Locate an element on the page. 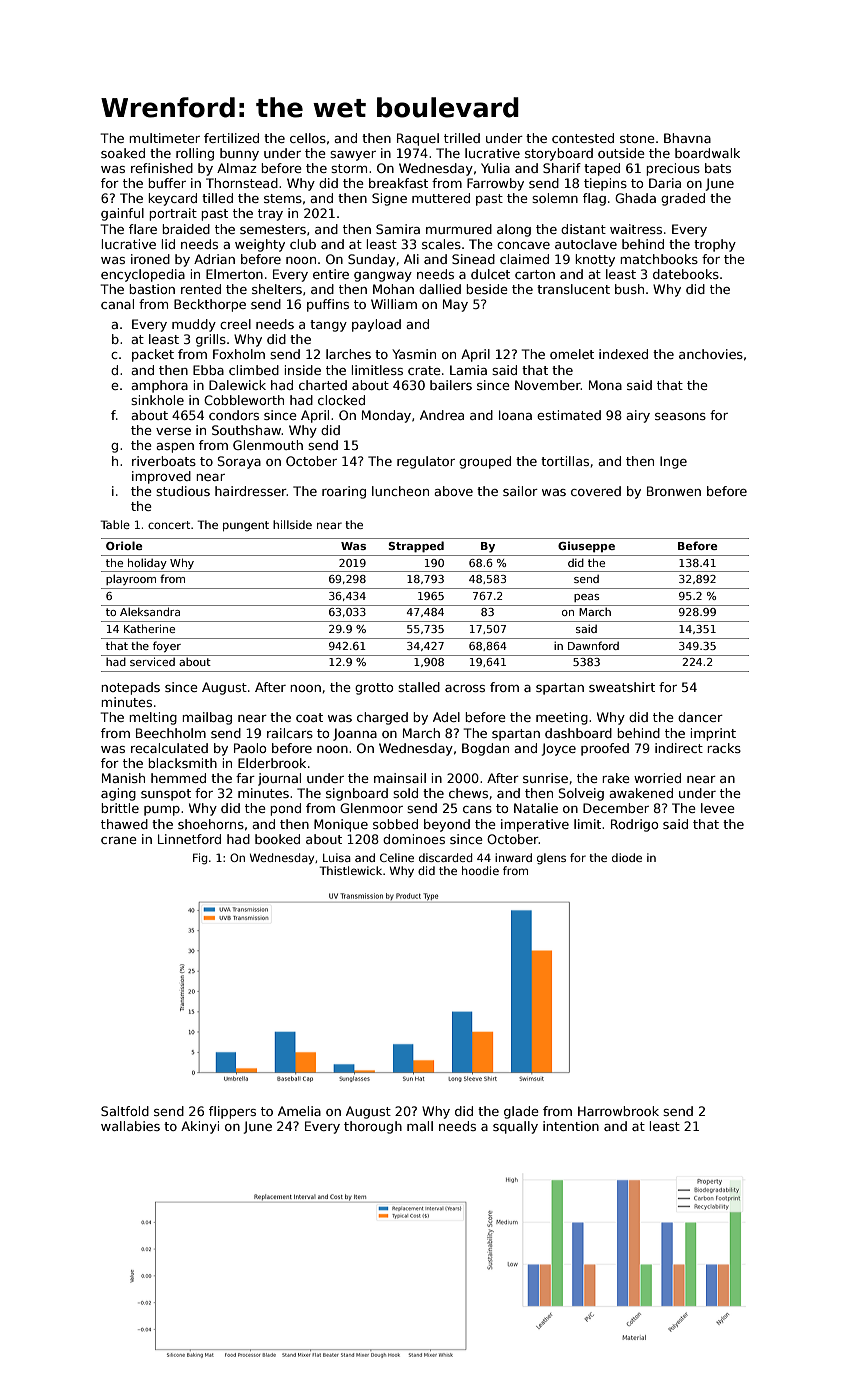 Image resolution: width=849 pixels, height=1400 pixels. Joanna is located at coordinates (355, 734).
